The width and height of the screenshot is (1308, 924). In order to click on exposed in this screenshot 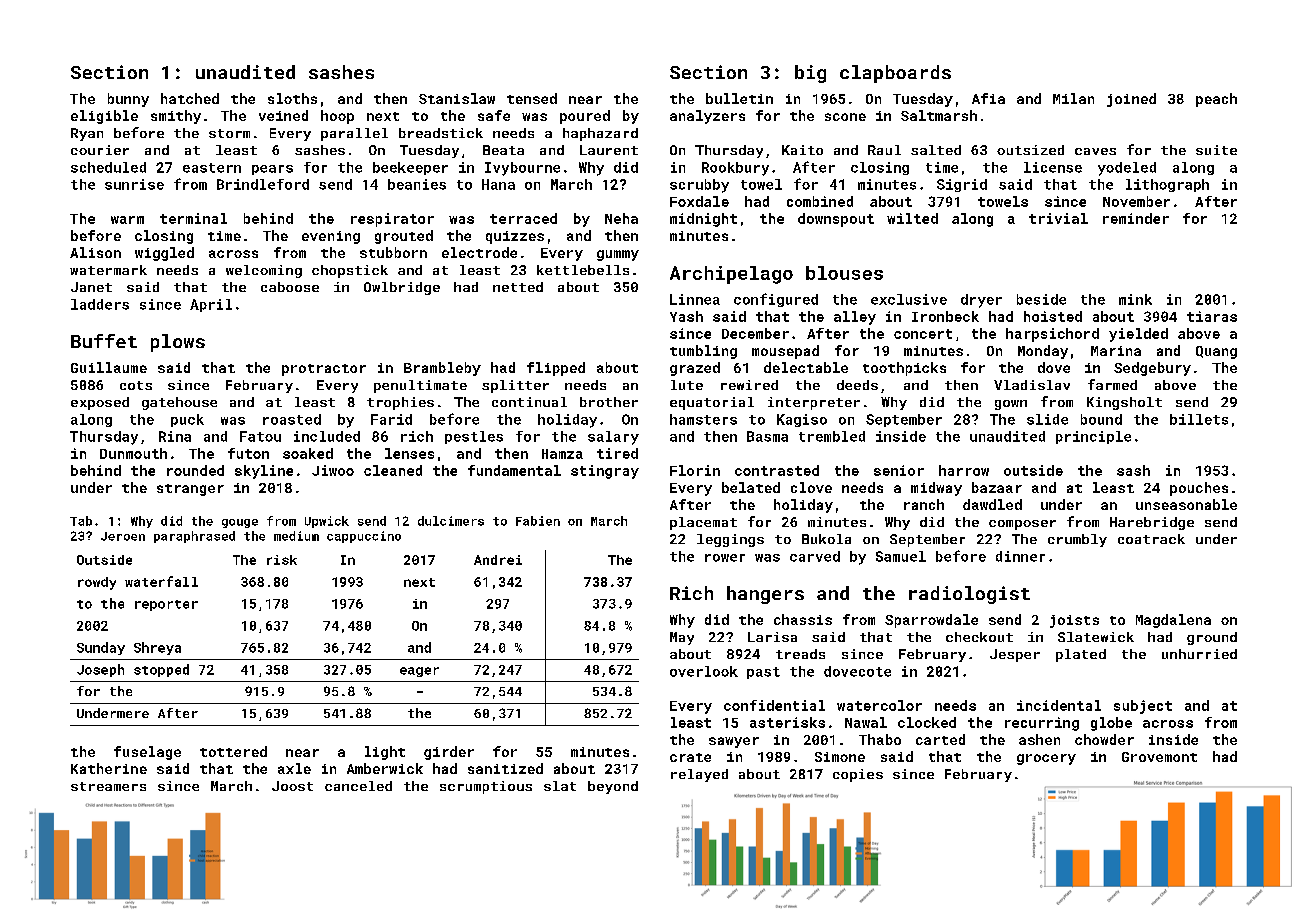, I will do `click(100, 403)`.
